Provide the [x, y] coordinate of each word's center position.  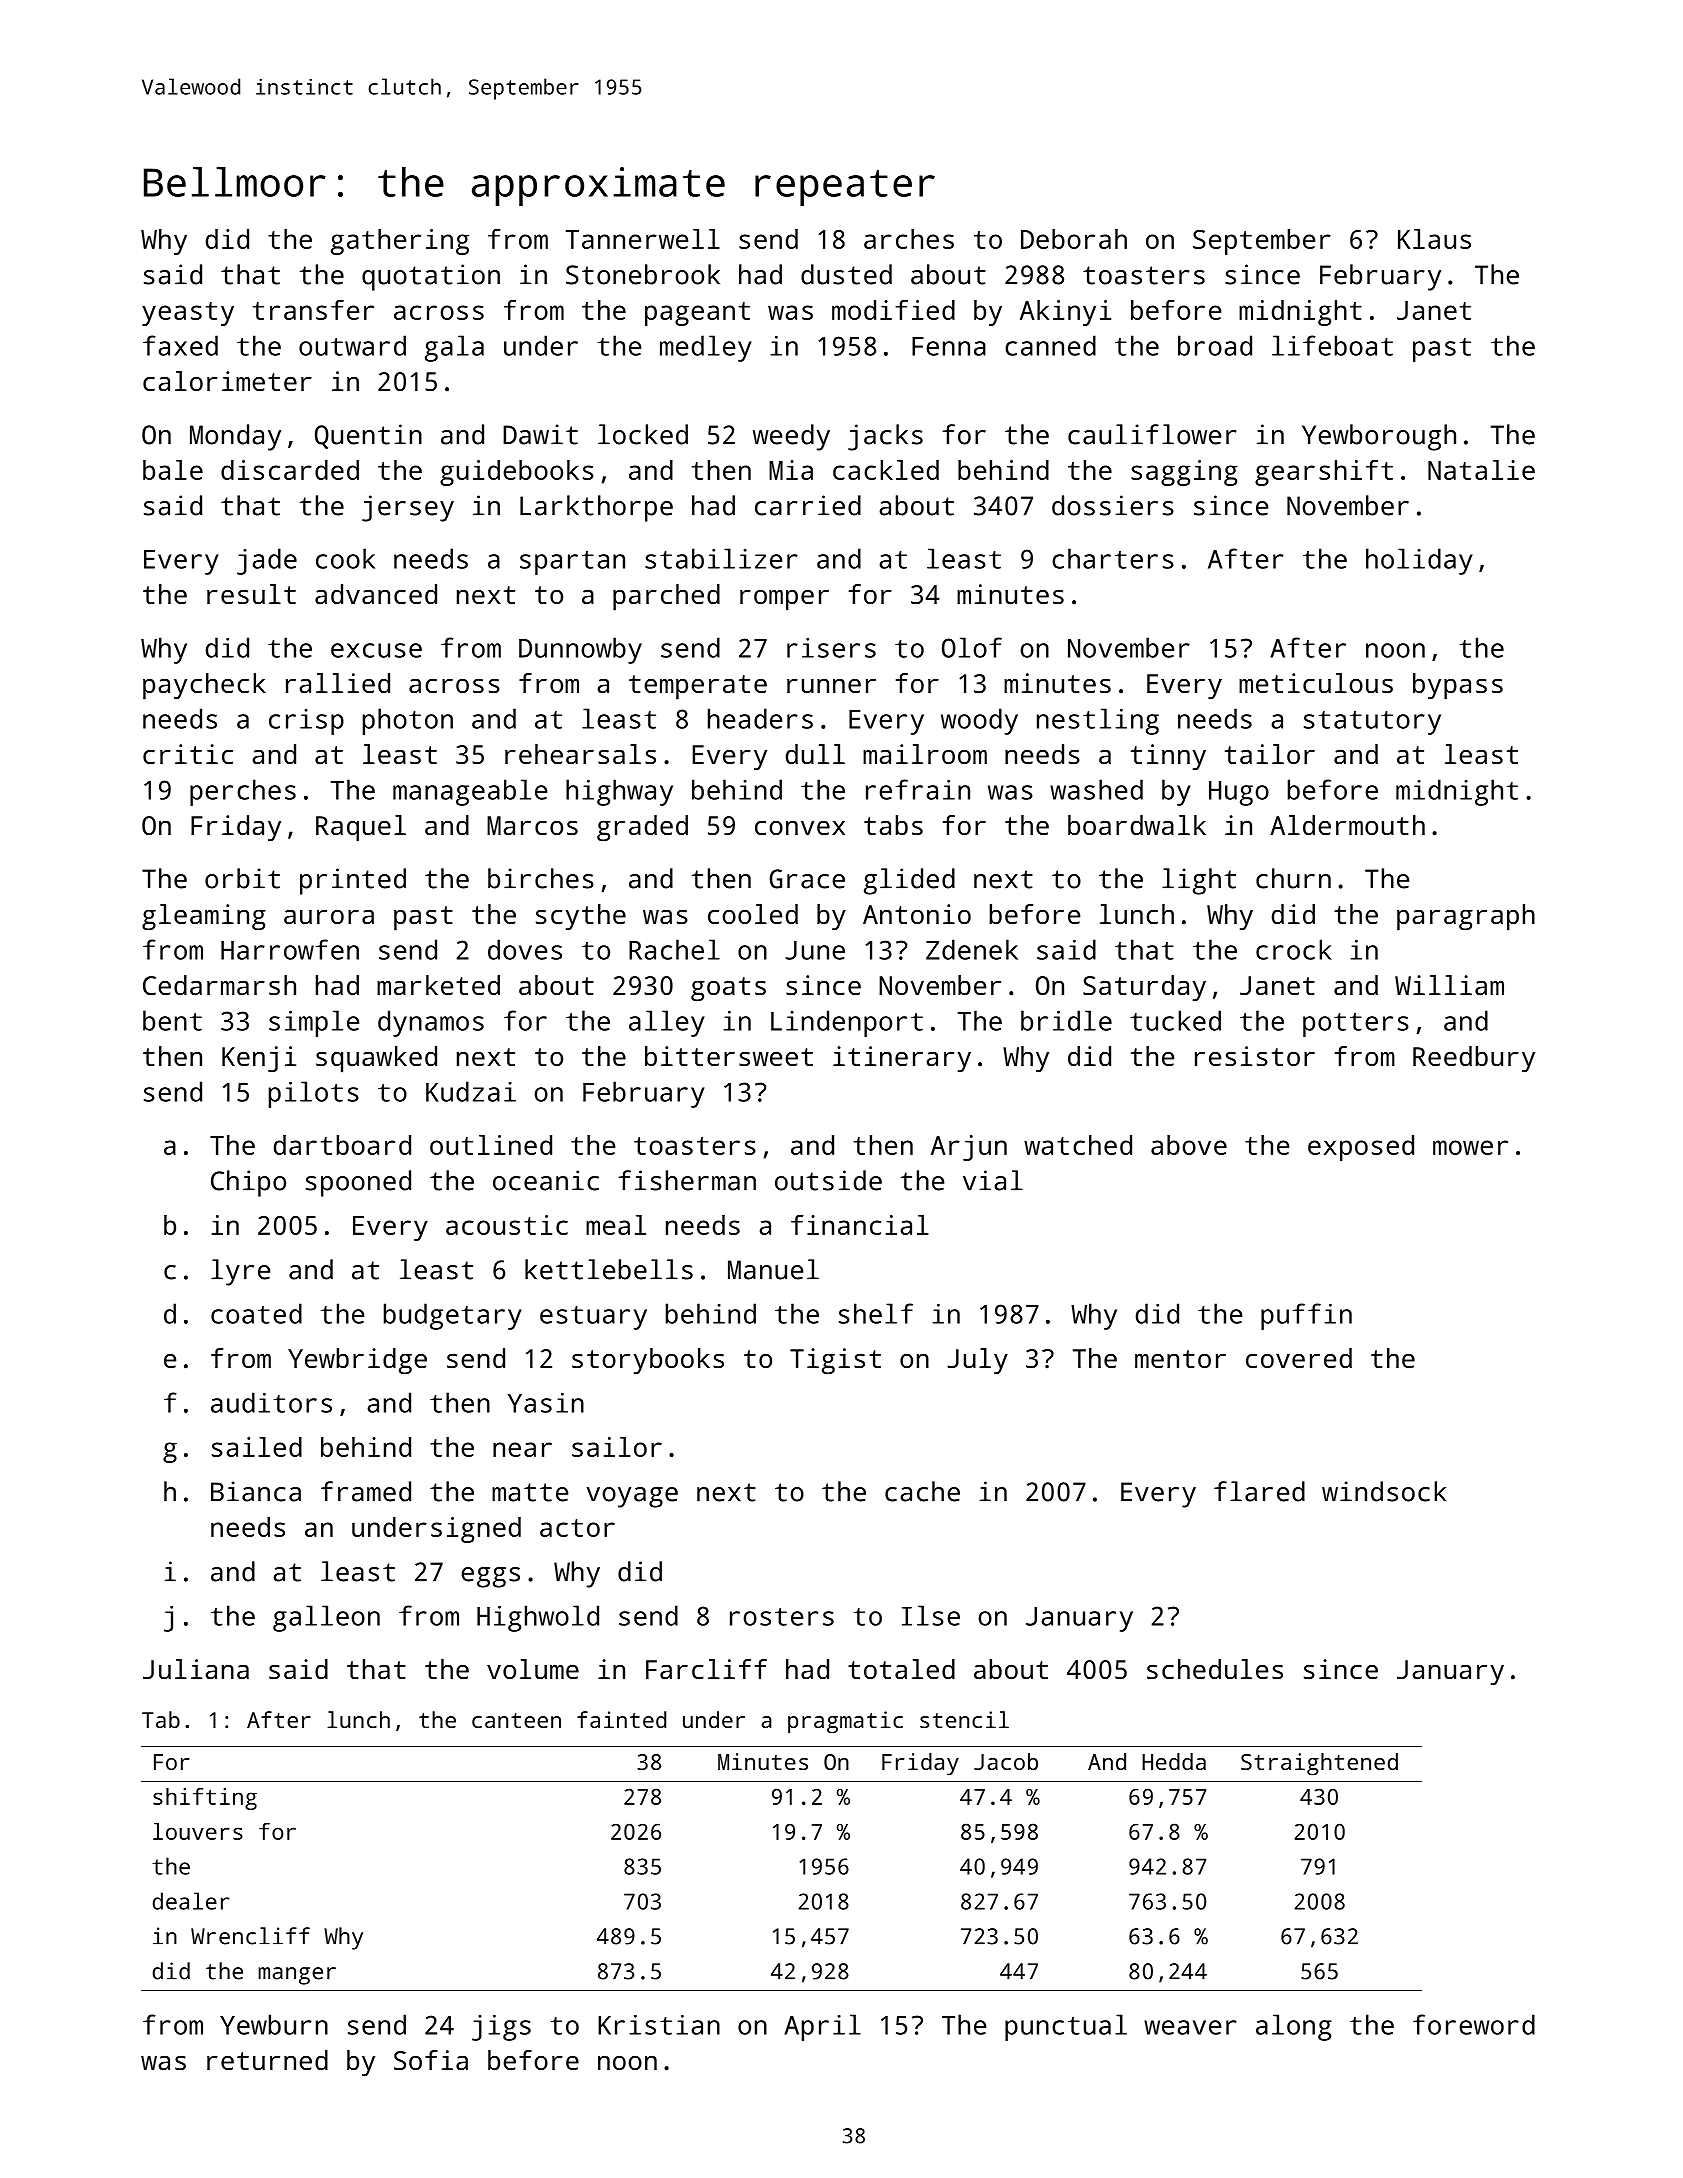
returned [267, 2060]
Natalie [1481, 470]
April [822, 2027]
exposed [1361, 1148]
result [251, 594]
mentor [1180, 1359]
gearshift [1324, 473]
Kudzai [471, 1091]
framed [366, 1491]
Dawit [540, 434]
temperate [698, 687]
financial [860, 1225]
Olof [972, 647]
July [977, 1361]
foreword [1474, 2024]
